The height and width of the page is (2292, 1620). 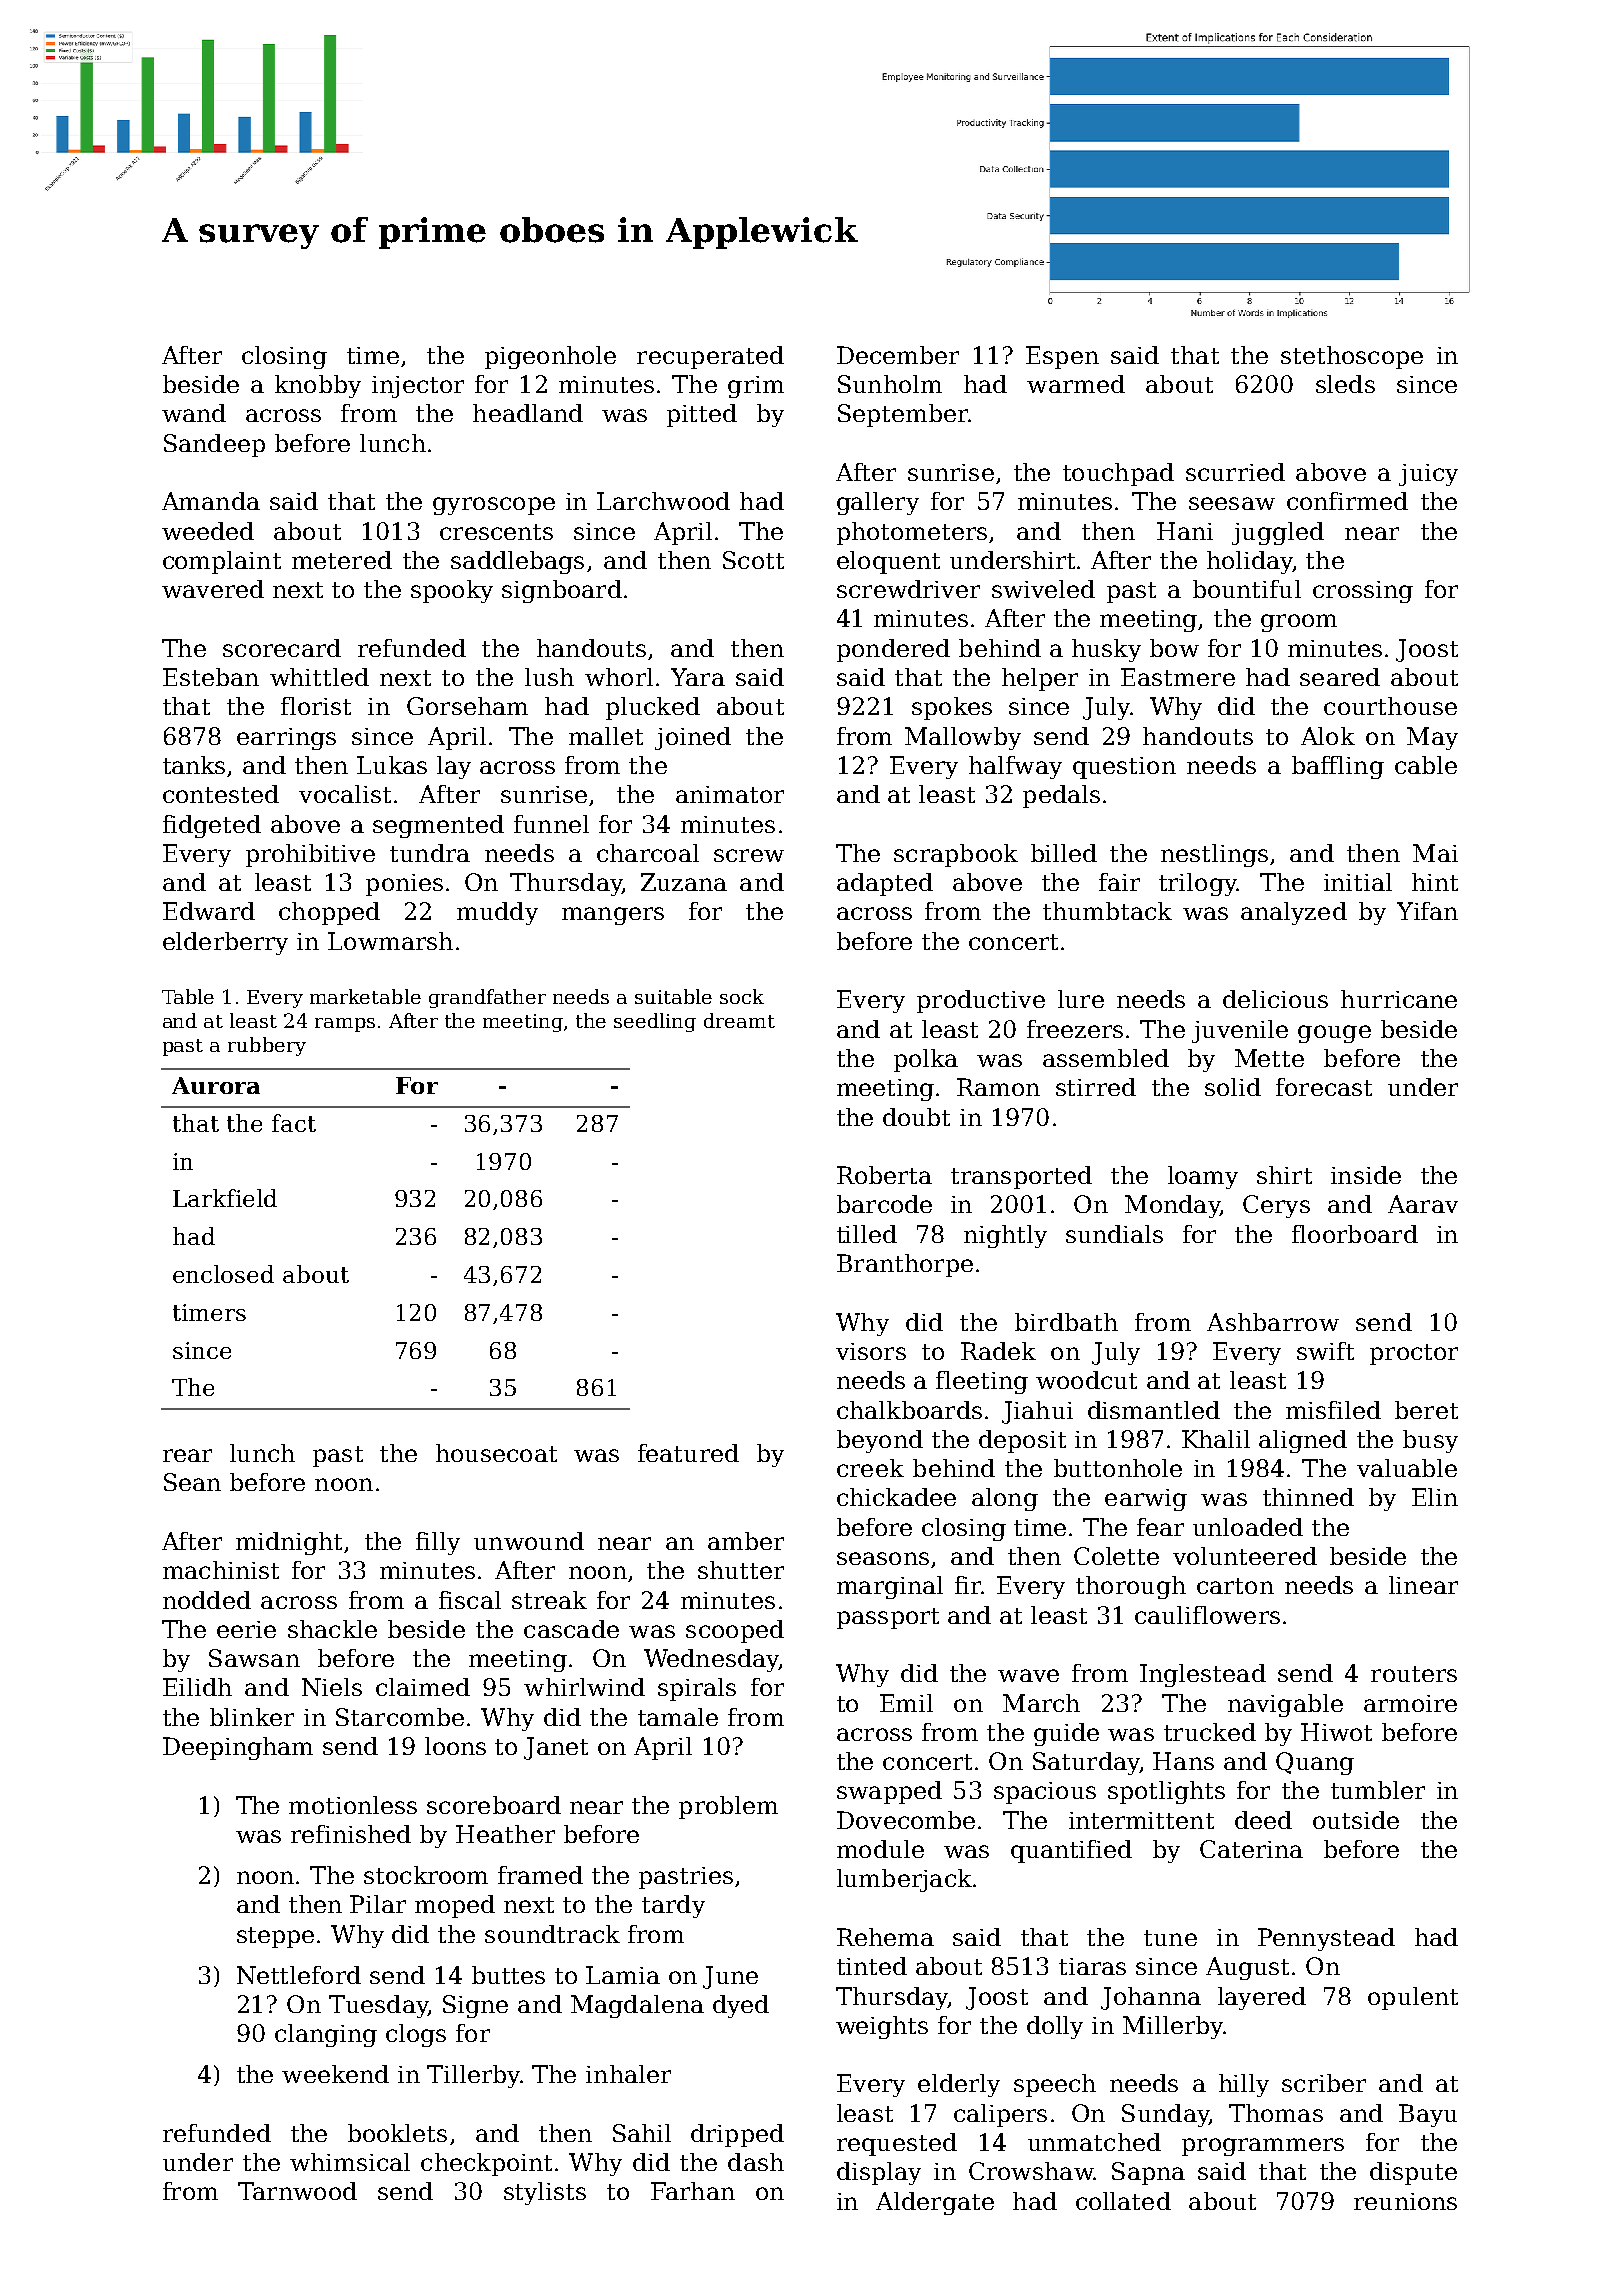 I want to click on Alok, so click(x=1328, y=736).
